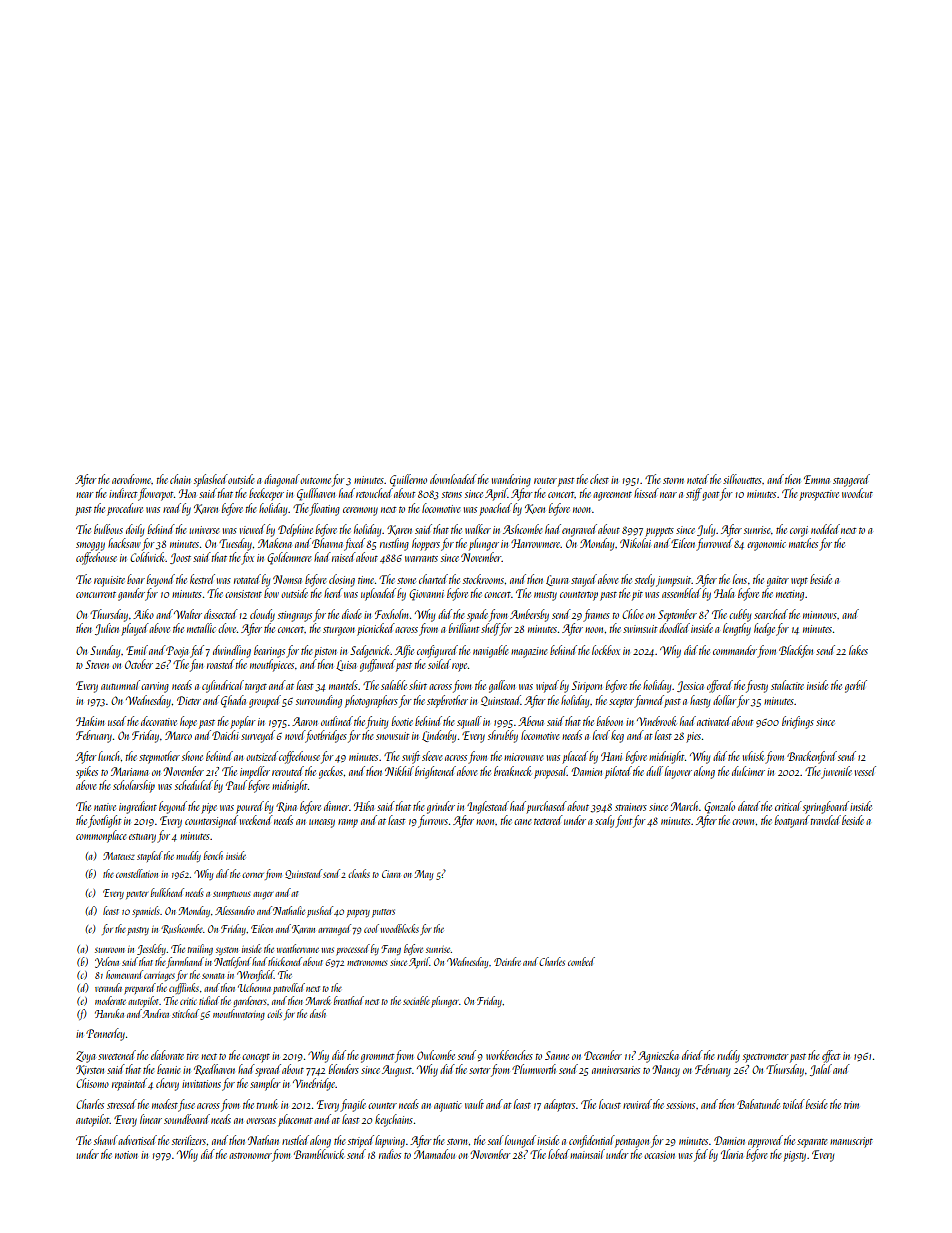 Image resolution: width=952 pixels, height=1233 pixels. Describe the element at coordinates (831, 1056) in the screenshot. I see `effect` at that location.
